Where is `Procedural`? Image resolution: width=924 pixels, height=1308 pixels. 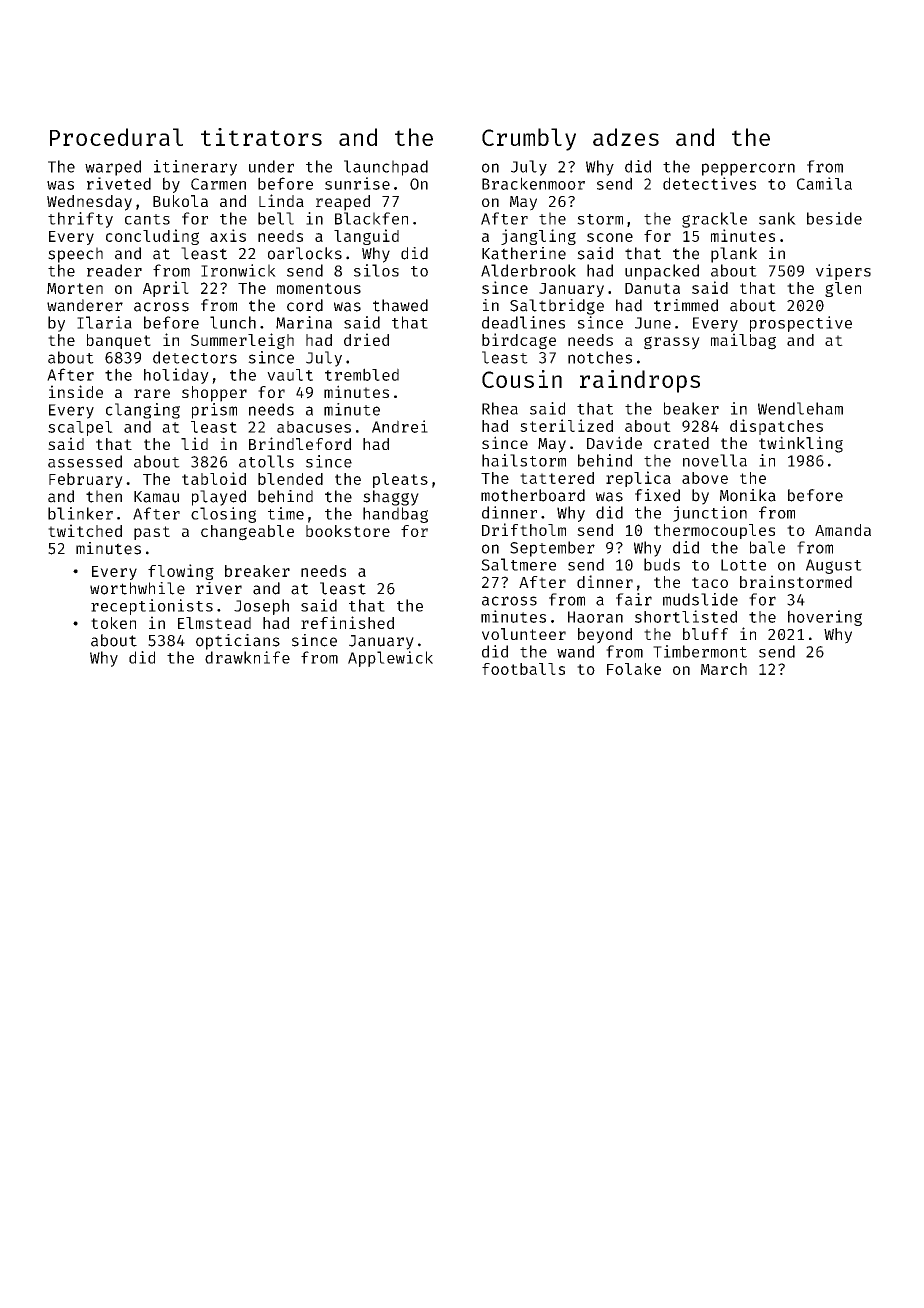
Procedural is located at coordinates (116, 137).
